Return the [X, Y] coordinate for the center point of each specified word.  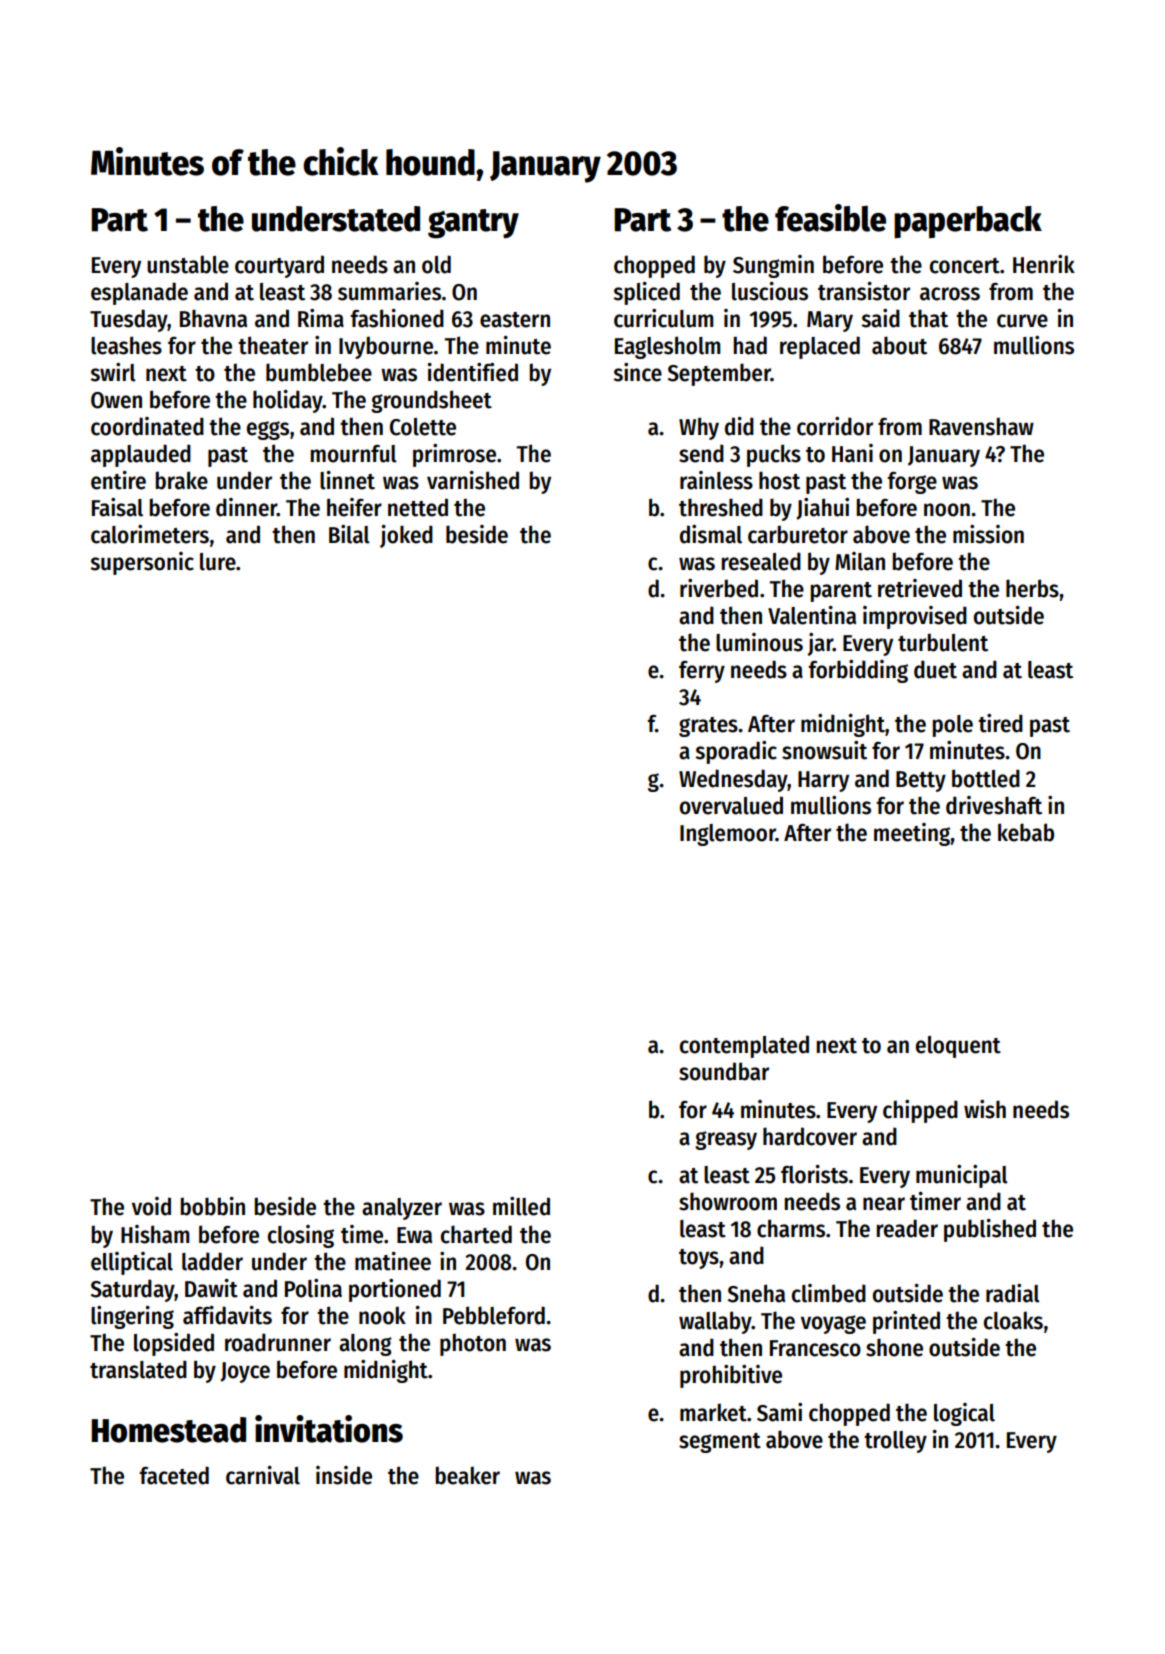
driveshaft [994, 805]
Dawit [211, 1288]
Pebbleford [494, 1315]
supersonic [142, 563]
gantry [473, 224]
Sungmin [773, 266]
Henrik [1044, 264]
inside [344, 1475]
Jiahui [822, 509]
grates [708, 727]
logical [964, 1414]
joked [406, 536]
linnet [347, 480]
